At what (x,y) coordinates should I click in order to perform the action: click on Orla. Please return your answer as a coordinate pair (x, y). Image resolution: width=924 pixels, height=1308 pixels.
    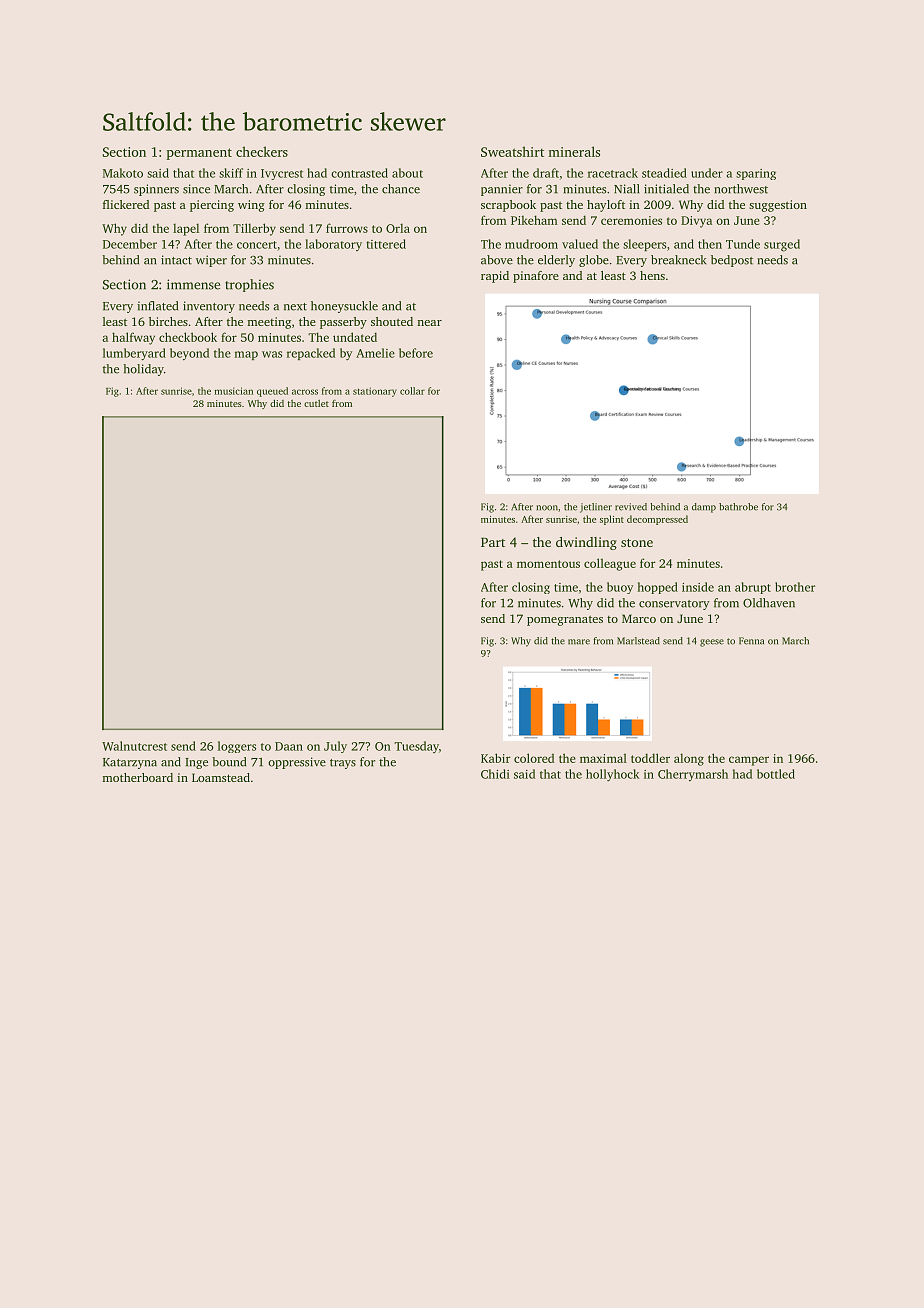
    Looking at the image, I should click on (398, 228).
